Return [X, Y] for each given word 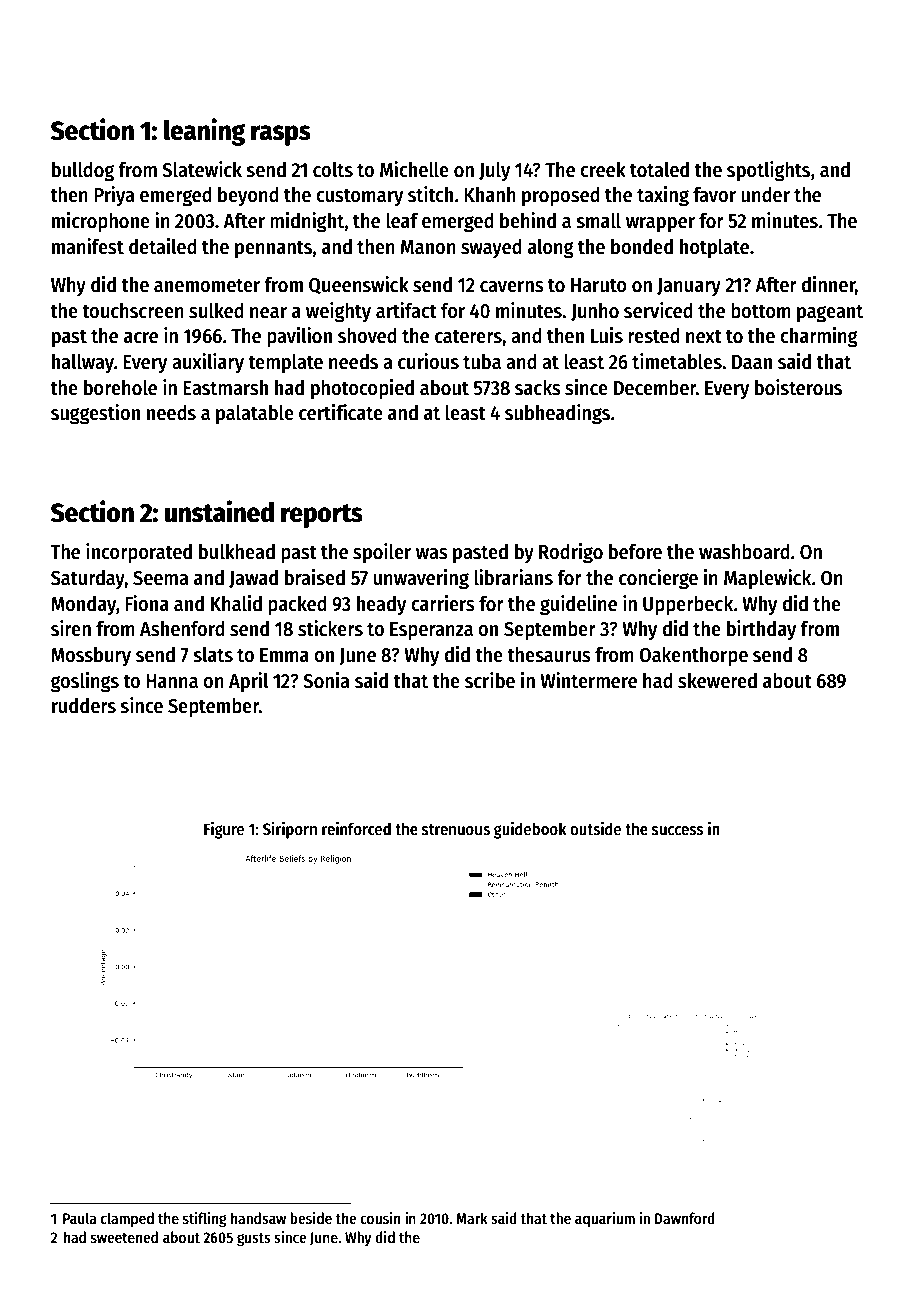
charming [819, 337]
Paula [80, 1218]
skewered [717, 681]
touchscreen [133, 311]
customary [359, 197]
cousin [380, 1218]
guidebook [530, 830]
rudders [84, 706]
